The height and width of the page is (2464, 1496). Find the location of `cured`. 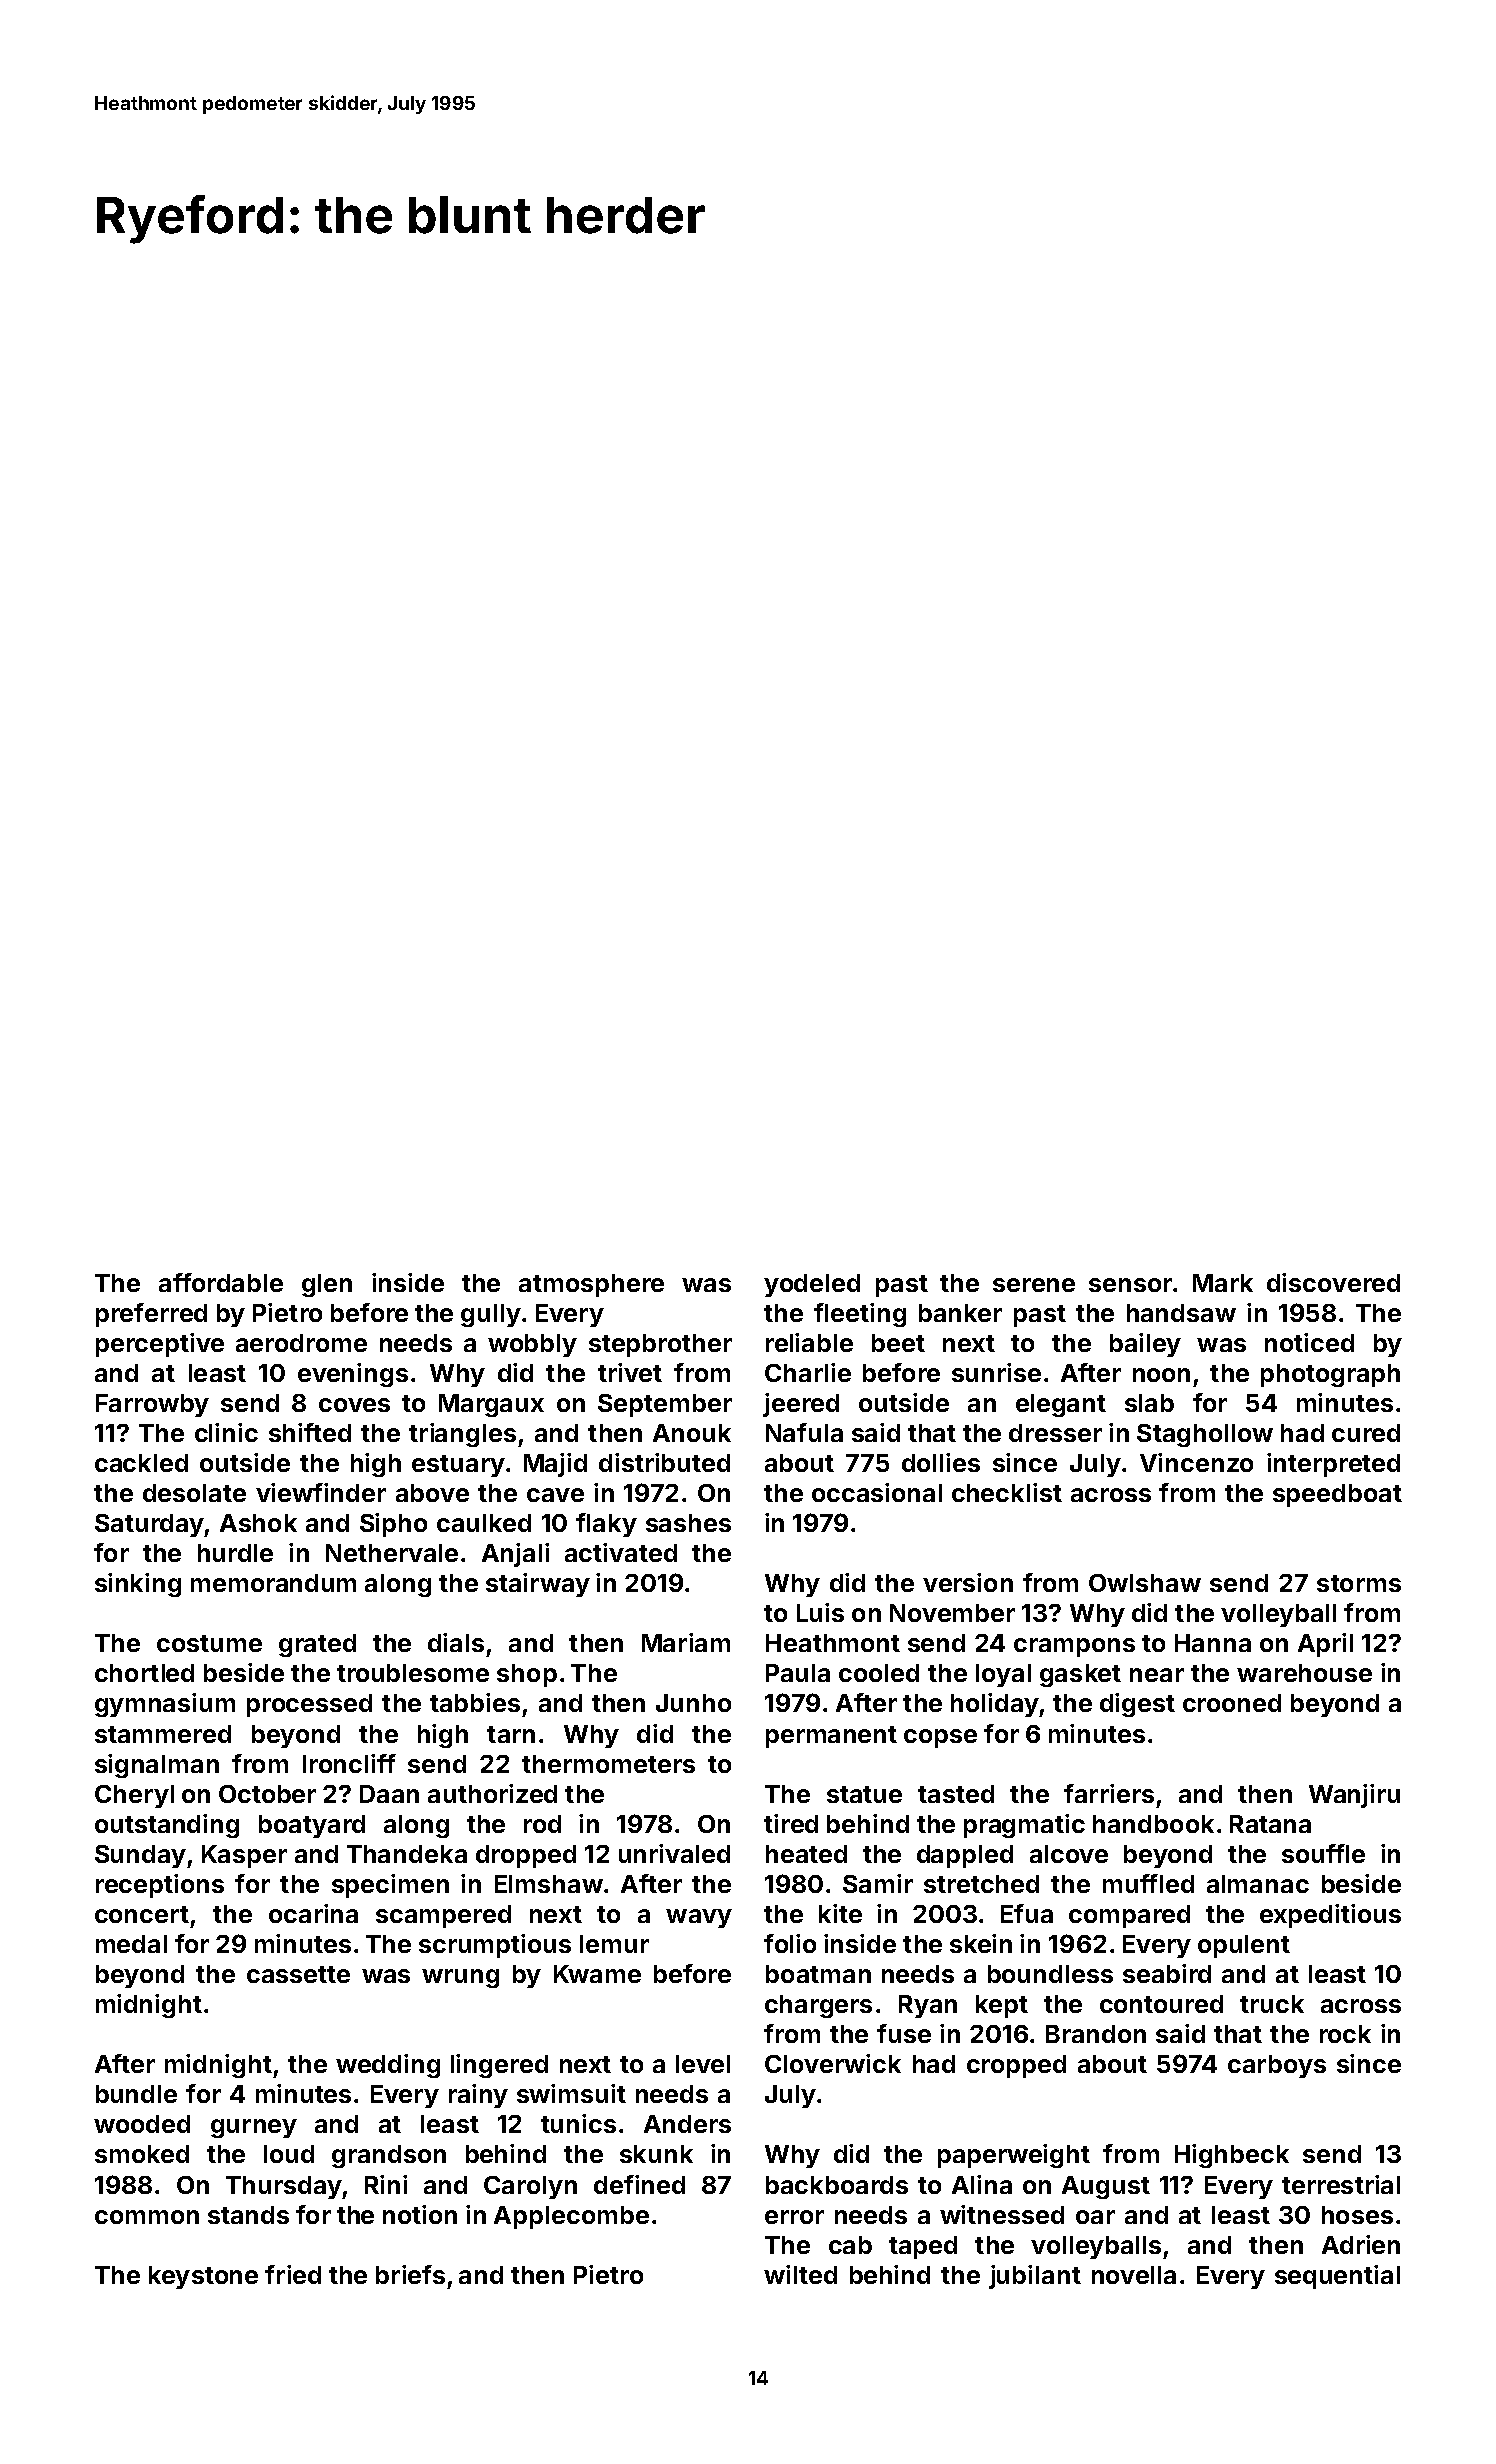

cured is located at coordinates (1366, 1433).
